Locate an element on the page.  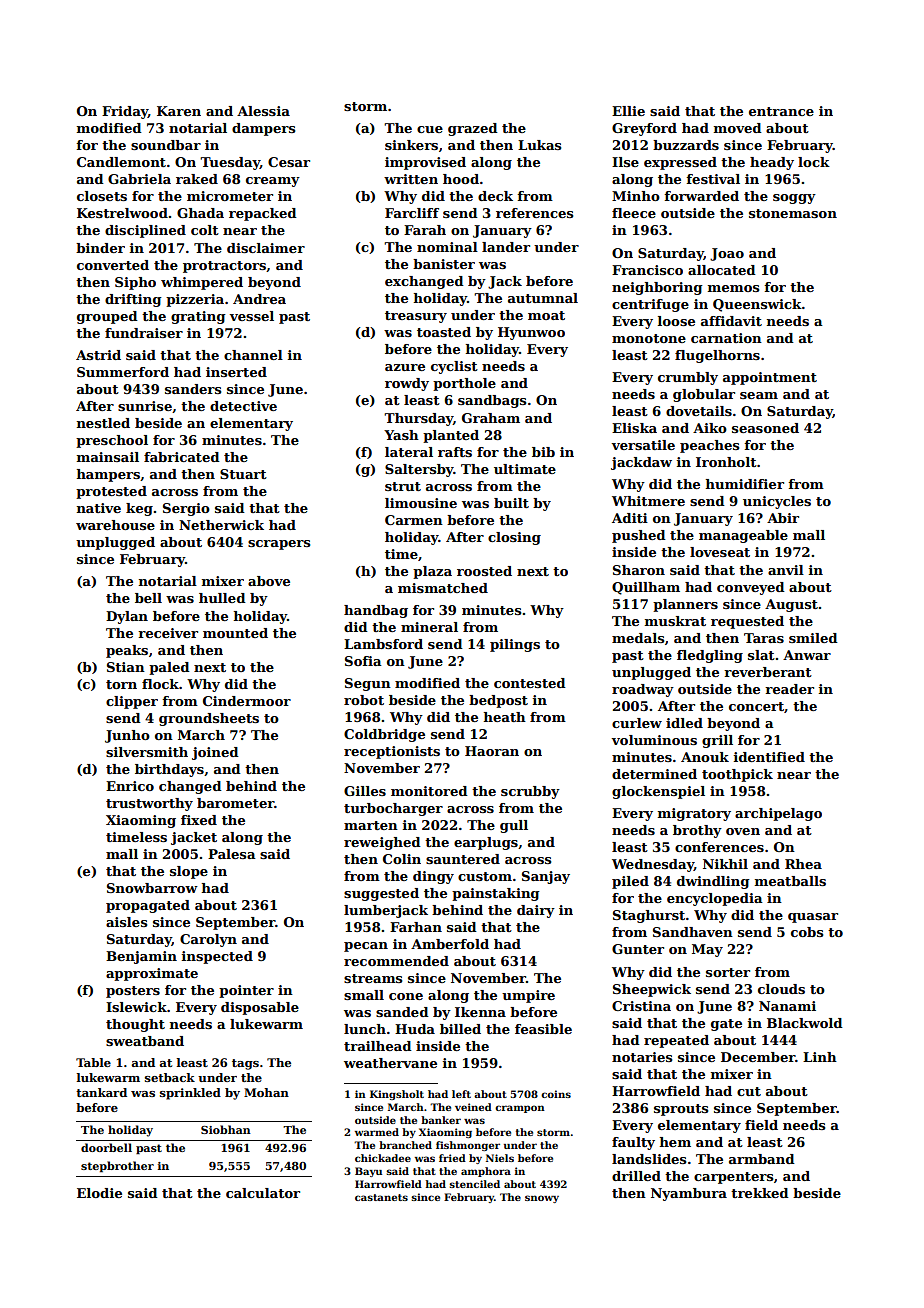
Karen is located at coordinates (179, 111).
